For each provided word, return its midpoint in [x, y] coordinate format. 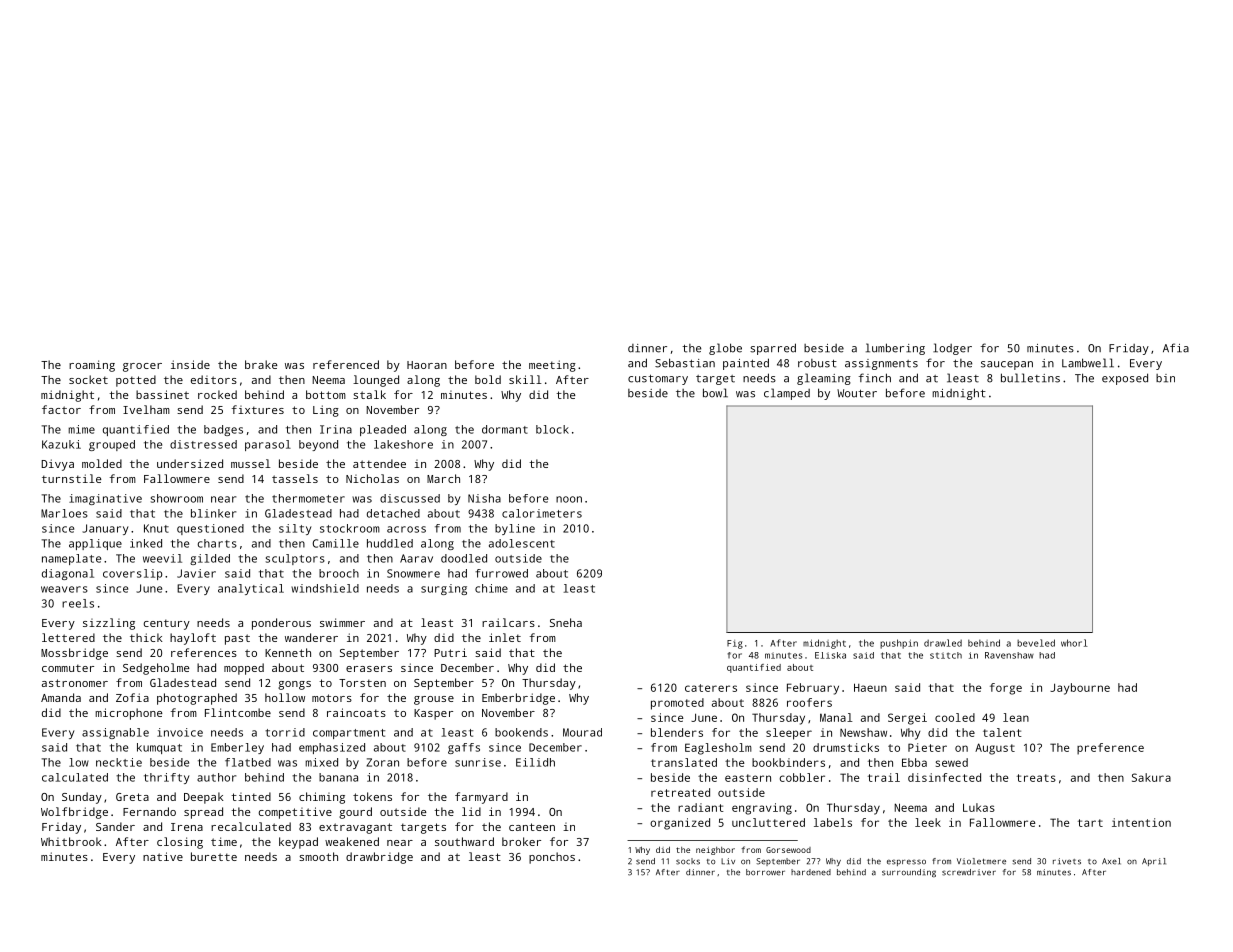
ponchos [552, 858]
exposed [1125, 379]
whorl [1074, 643]
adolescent [522, 543]
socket [88, 379]
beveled [1036, 643]
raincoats [356, 712]
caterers [711, 688]
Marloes [64, 513]
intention [1141, 822]
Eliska [830, 655]
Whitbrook [71, 841]
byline [515, 529]
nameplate [71, 559]
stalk [369, 394]
